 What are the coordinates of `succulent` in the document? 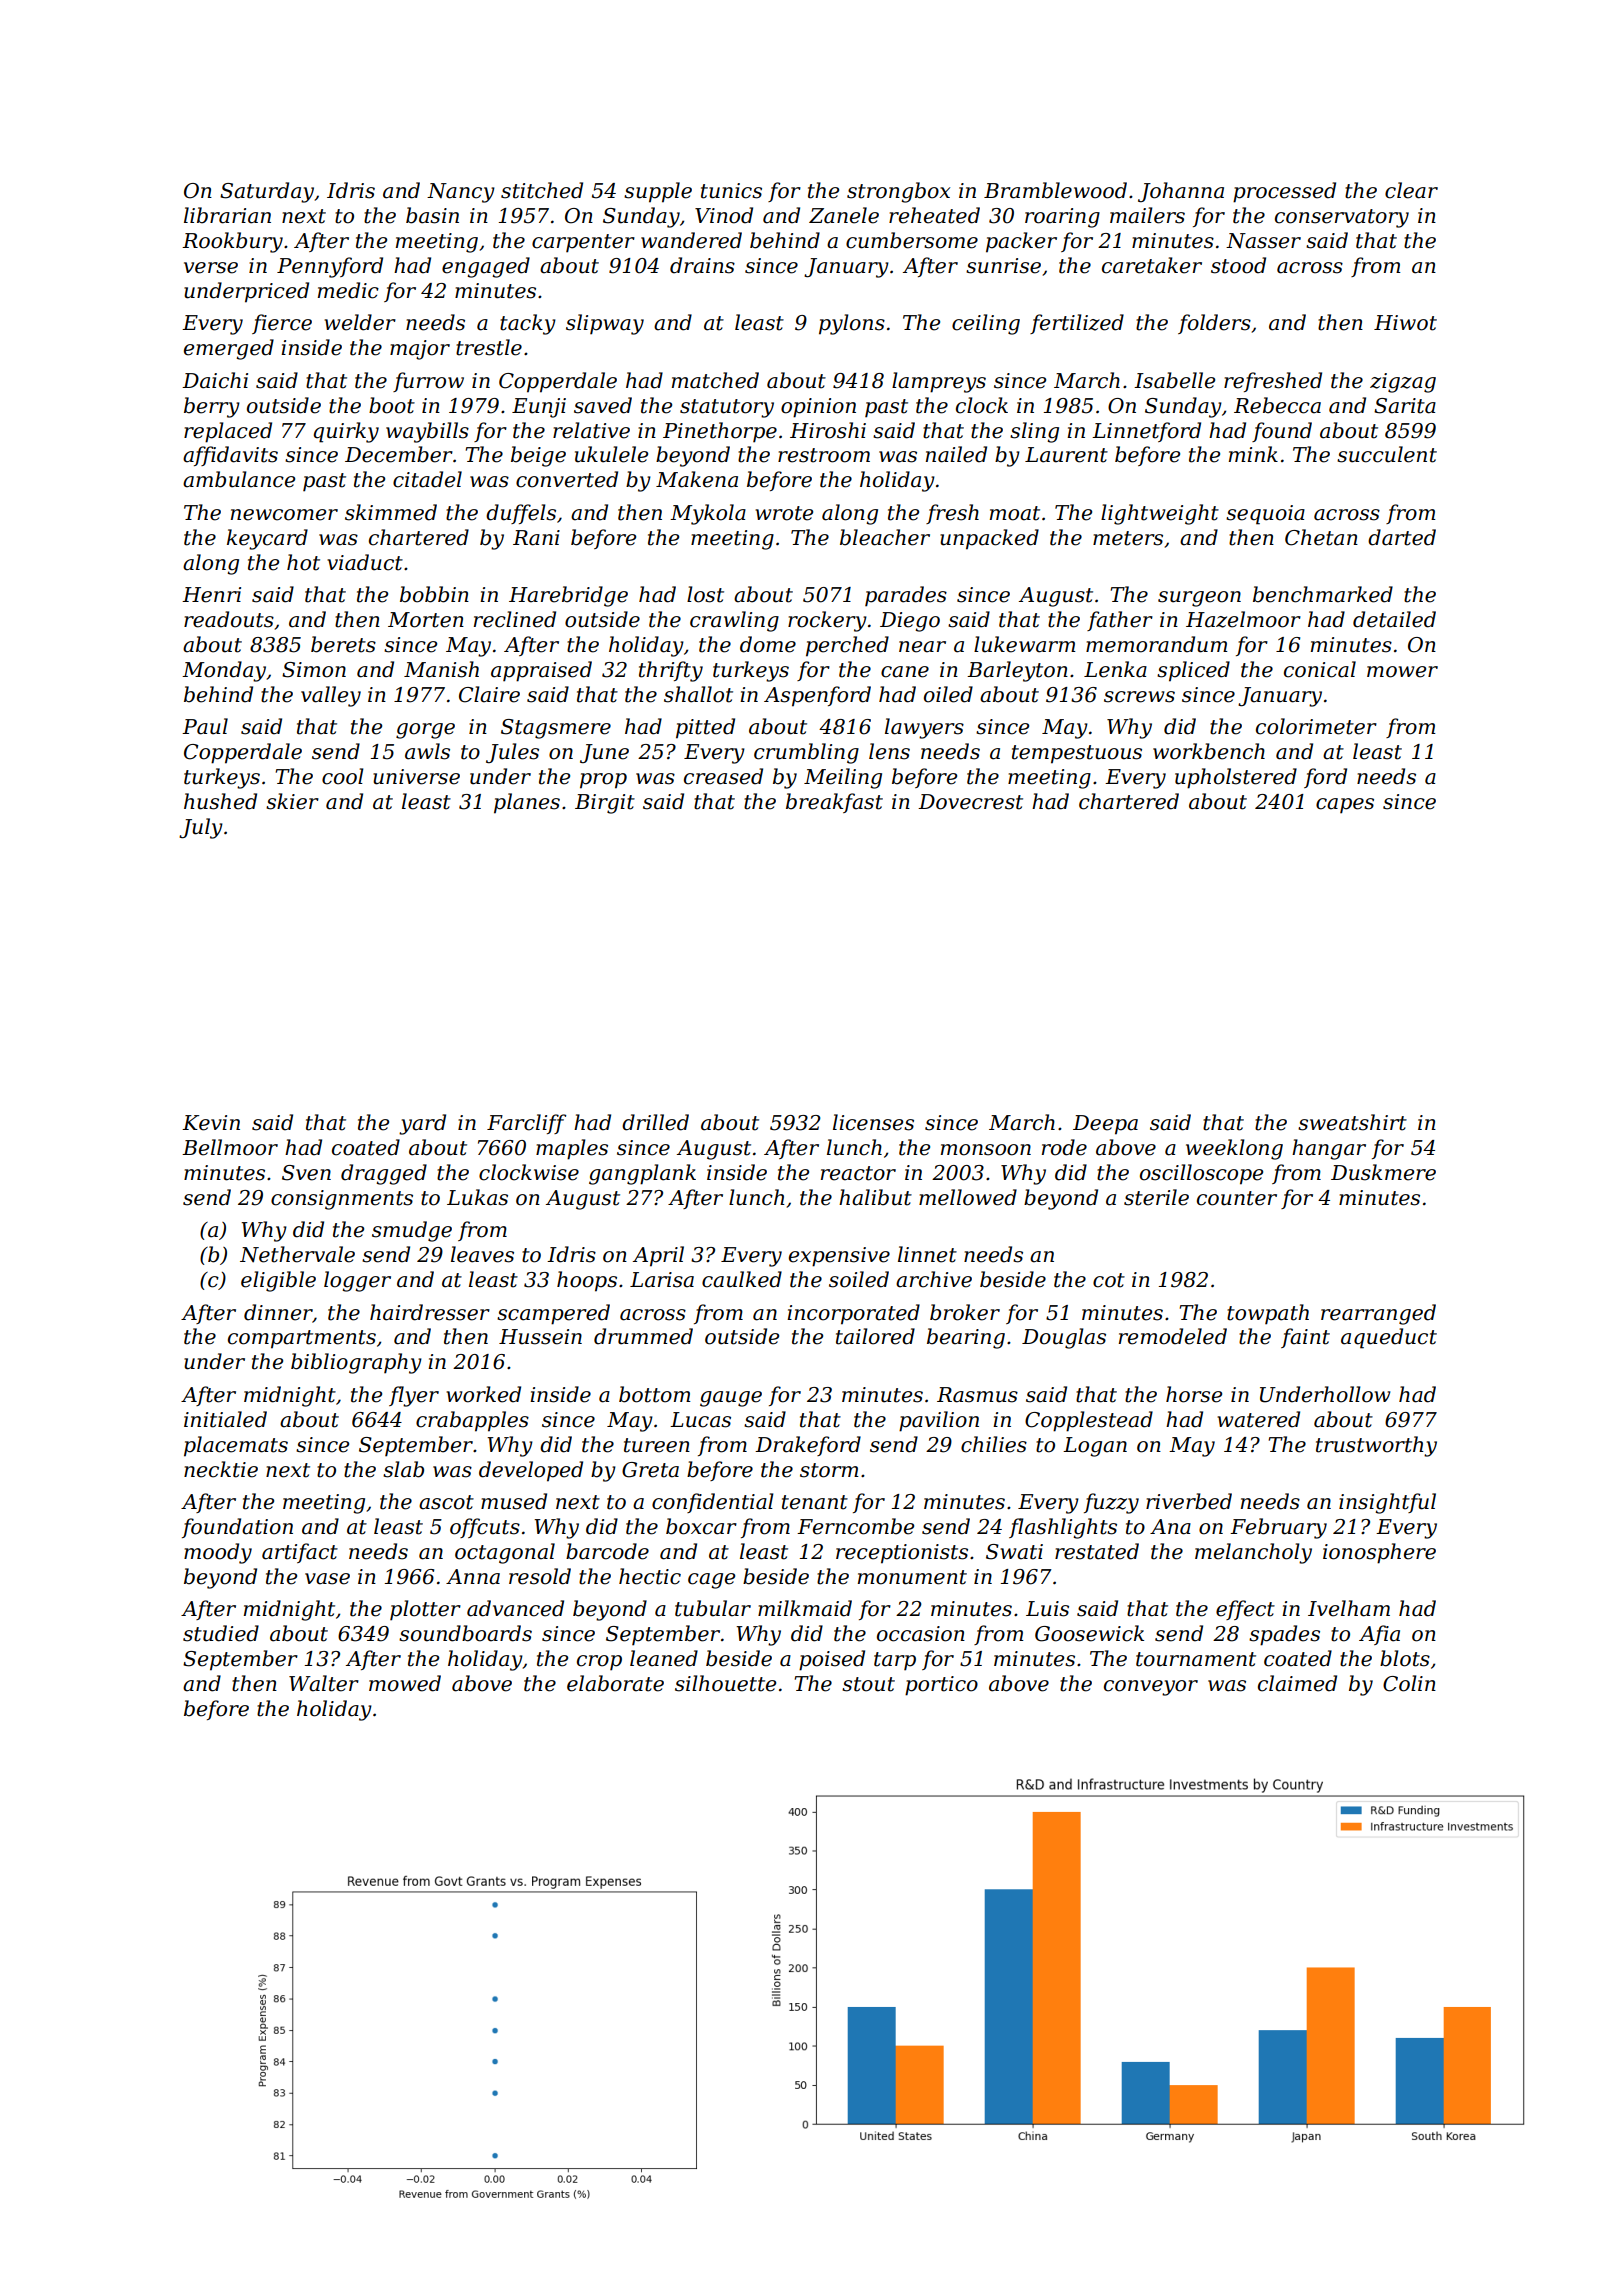 It's located at (1387, 454).
